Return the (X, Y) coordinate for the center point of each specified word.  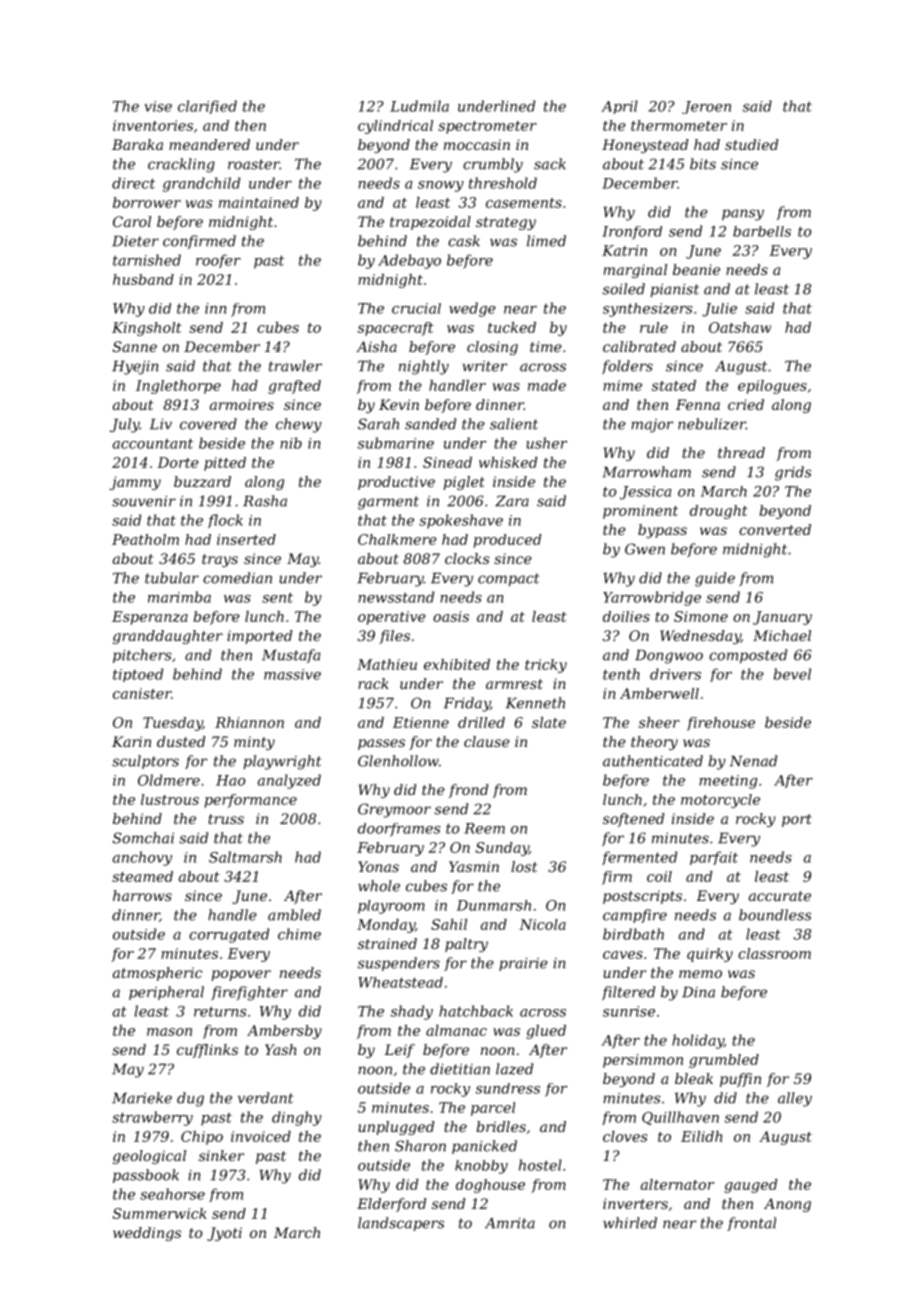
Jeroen (706, 107)
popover (241, 975)
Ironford (632, 233)
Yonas (378, 866)
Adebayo (409, 261)
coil (659, 876)
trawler (295, 366)
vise (158, 106)
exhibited (457, 664)
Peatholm (145, 539)
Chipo (202, 1138)
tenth (621, 674)
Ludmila (419, 106)
